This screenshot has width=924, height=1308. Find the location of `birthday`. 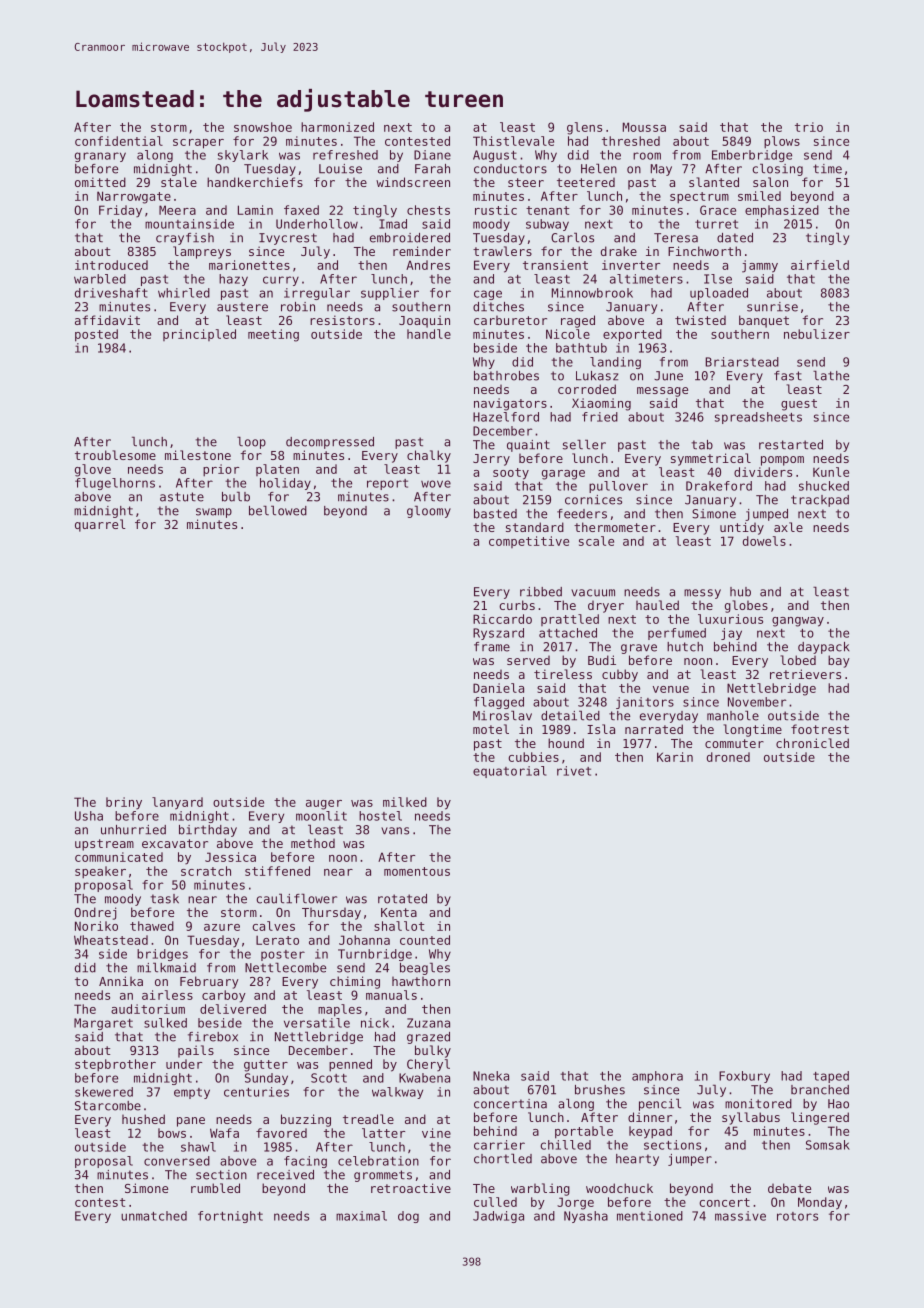

birthday is located at coordinates (208, 831).
